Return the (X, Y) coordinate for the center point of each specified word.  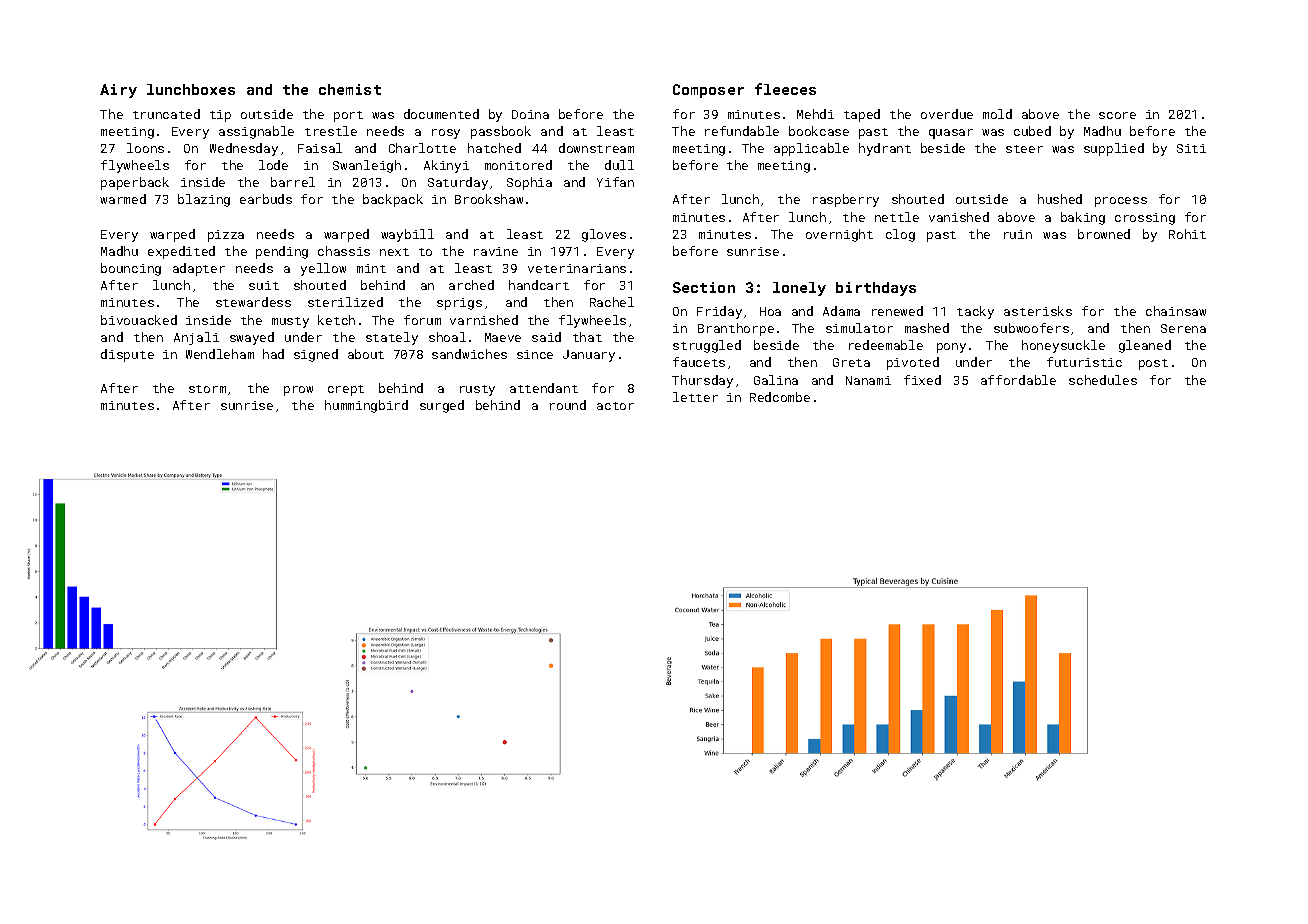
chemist (350, 89)
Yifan (615, 182)
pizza (226, 236)
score (1117, 115)
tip (220, 116)
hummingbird (366, 406)
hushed (1060, 199)
